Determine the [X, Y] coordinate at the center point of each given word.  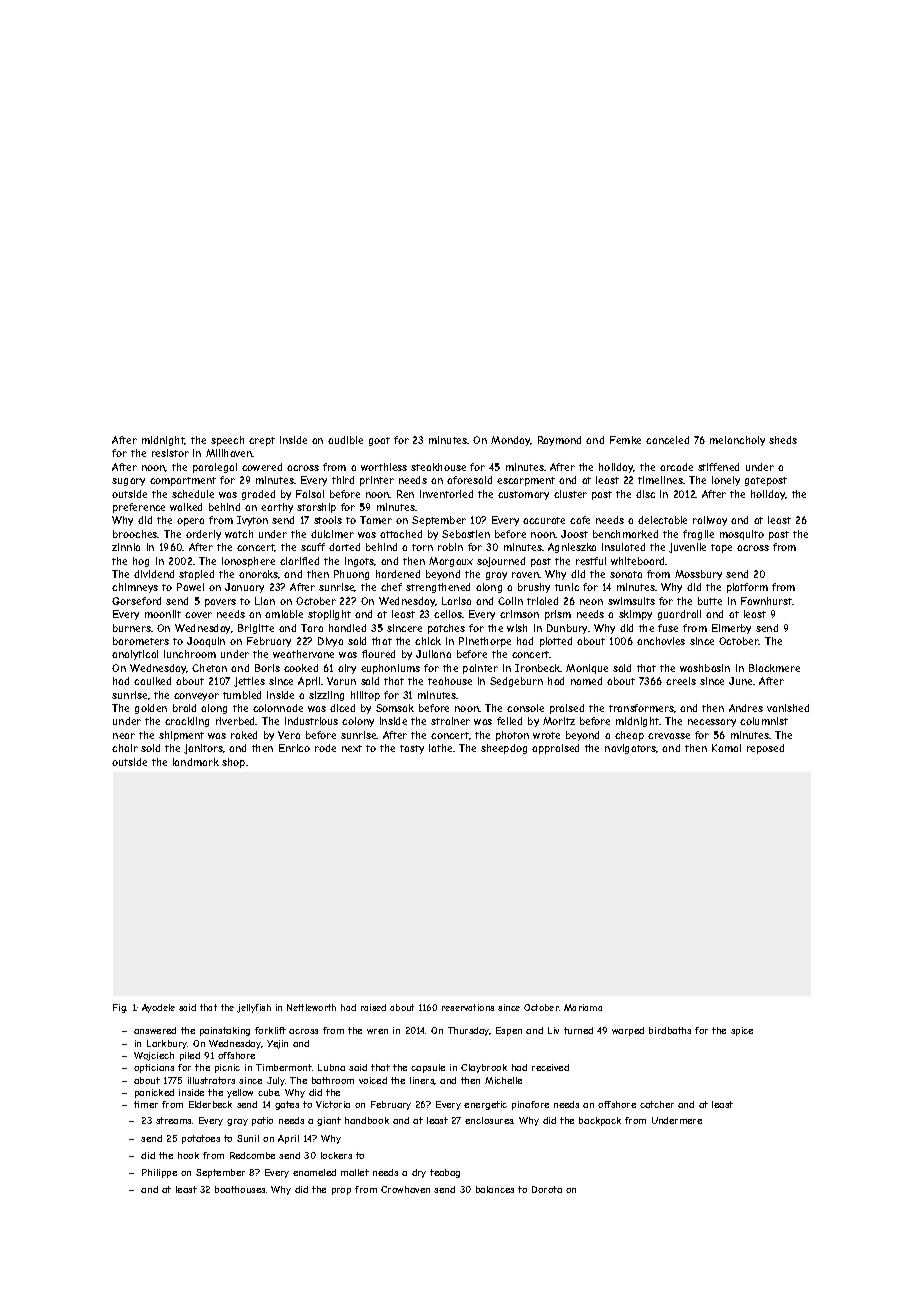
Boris [267, 668]
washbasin [705, 668]
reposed [765, 749]
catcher [657, 1104]
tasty [412, 749]
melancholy [737, 441]
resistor [170, 453]
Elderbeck [210, 1104]
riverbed [236, 721]
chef [391, 587]
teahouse [450, 681]
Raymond [559, 441]
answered [155, 1030]
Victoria [333, 1104]
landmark [196, 762]
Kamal [726, 748]
